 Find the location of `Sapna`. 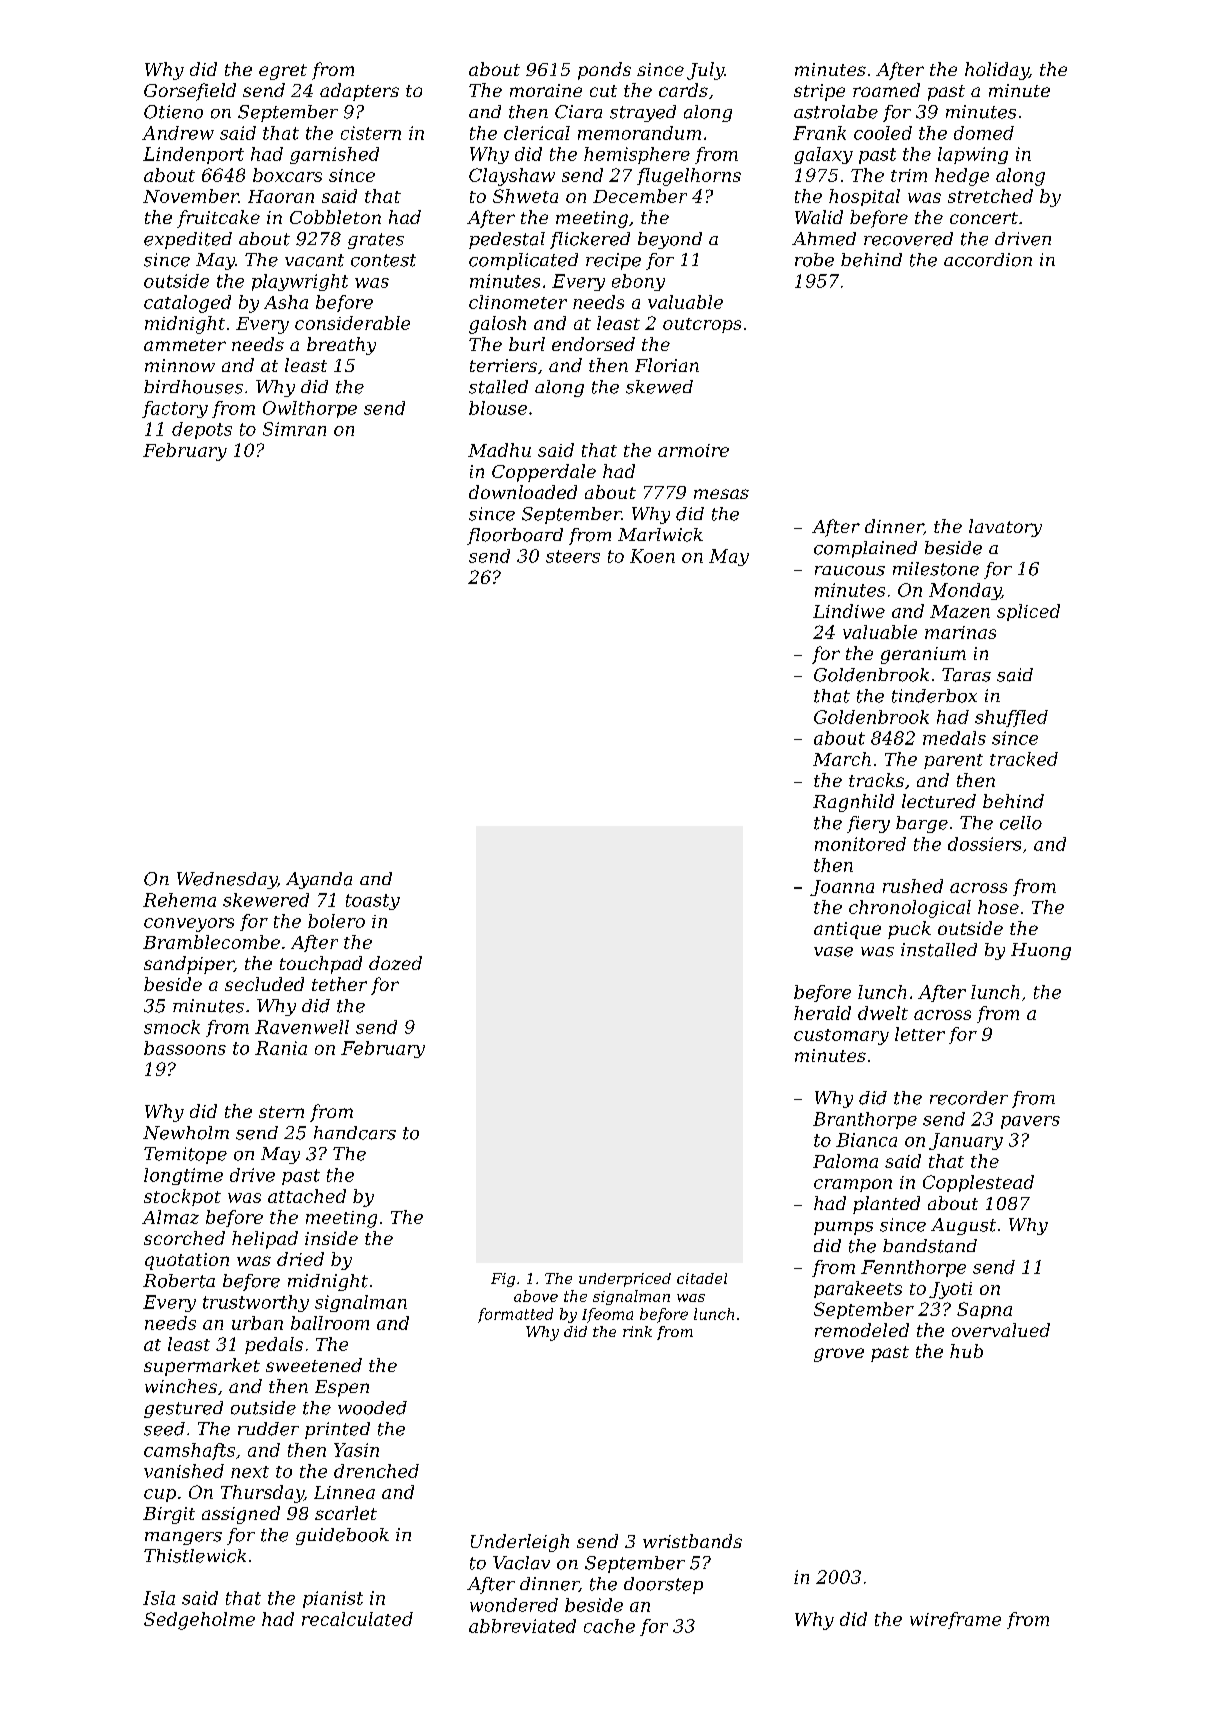

Sapna is located at coordinates (984, 1310).
